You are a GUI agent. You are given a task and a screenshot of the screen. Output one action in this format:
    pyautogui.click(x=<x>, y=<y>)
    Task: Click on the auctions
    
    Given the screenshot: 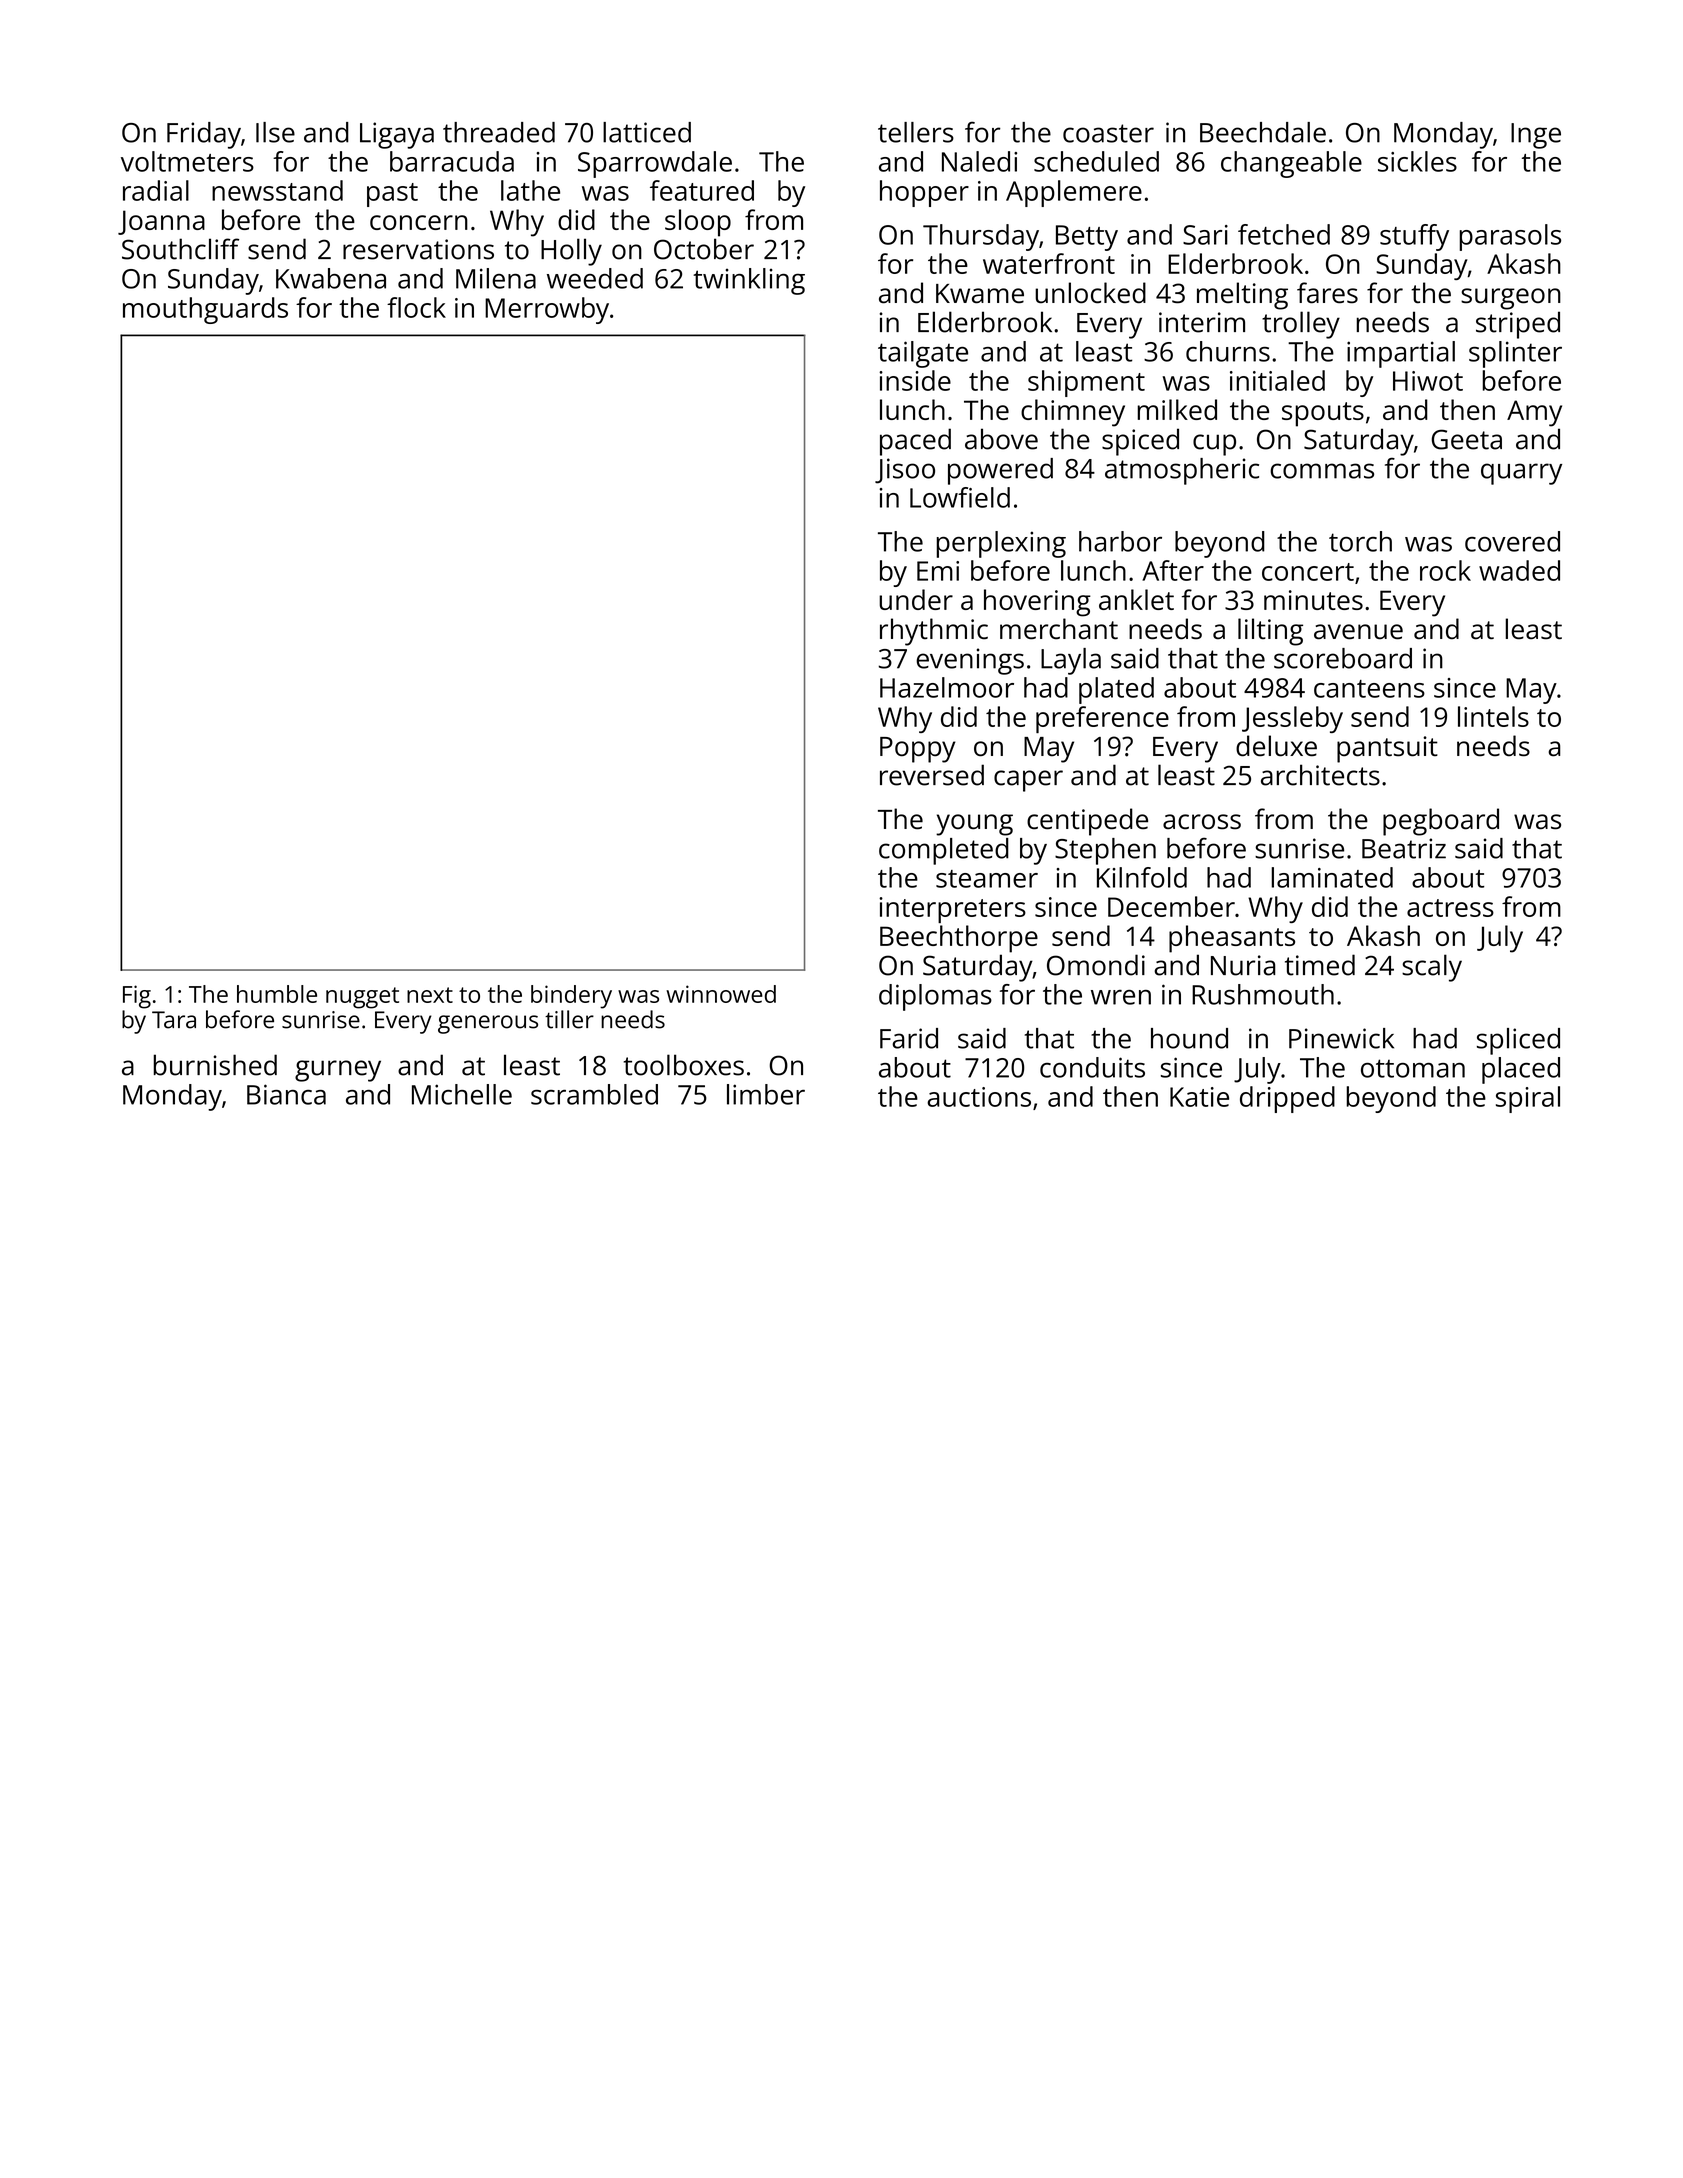 What is the action you would take?
    pyautogui.click(x=979, y=1097)
